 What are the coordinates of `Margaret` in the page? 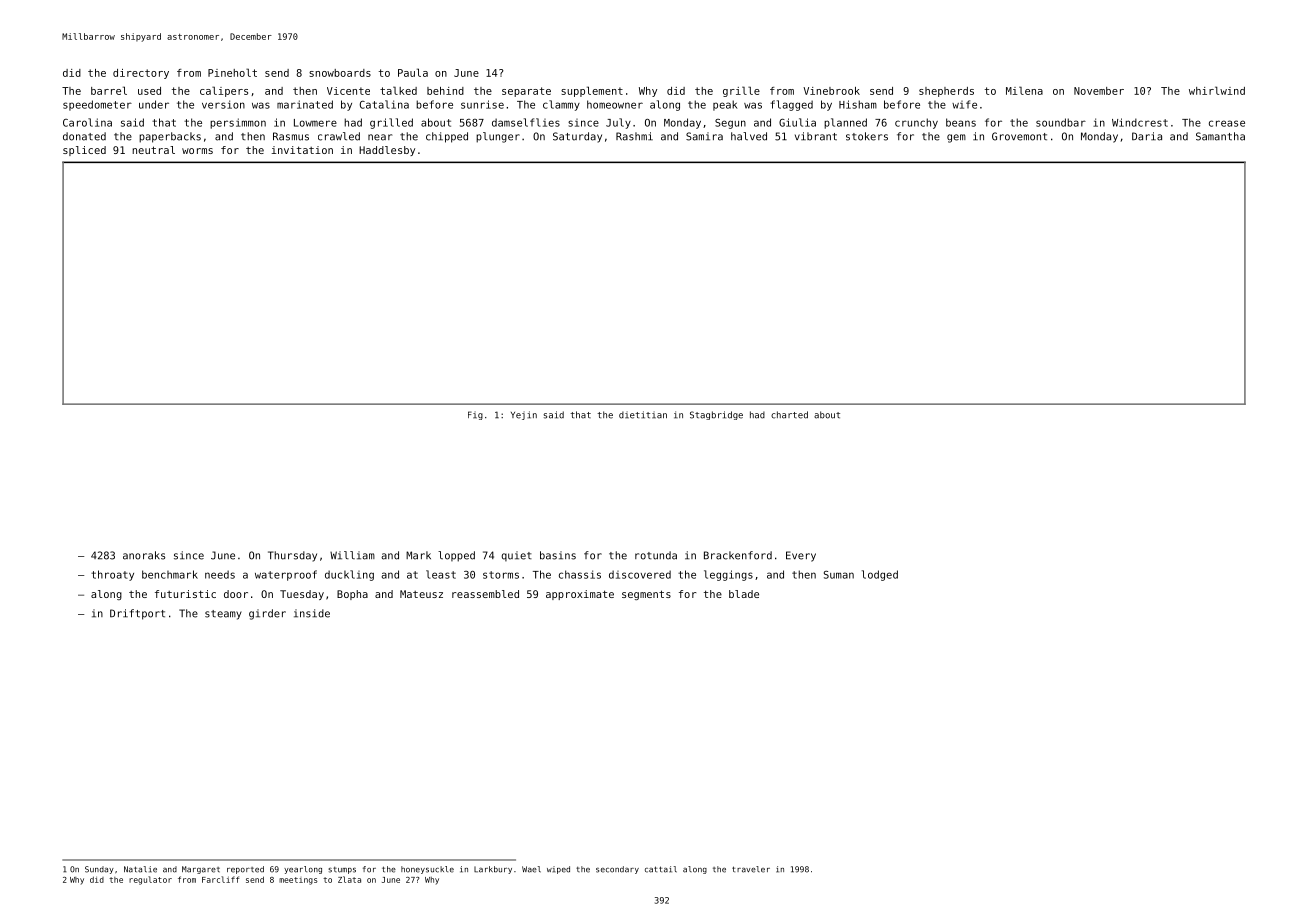 It's located at (201, 870).
